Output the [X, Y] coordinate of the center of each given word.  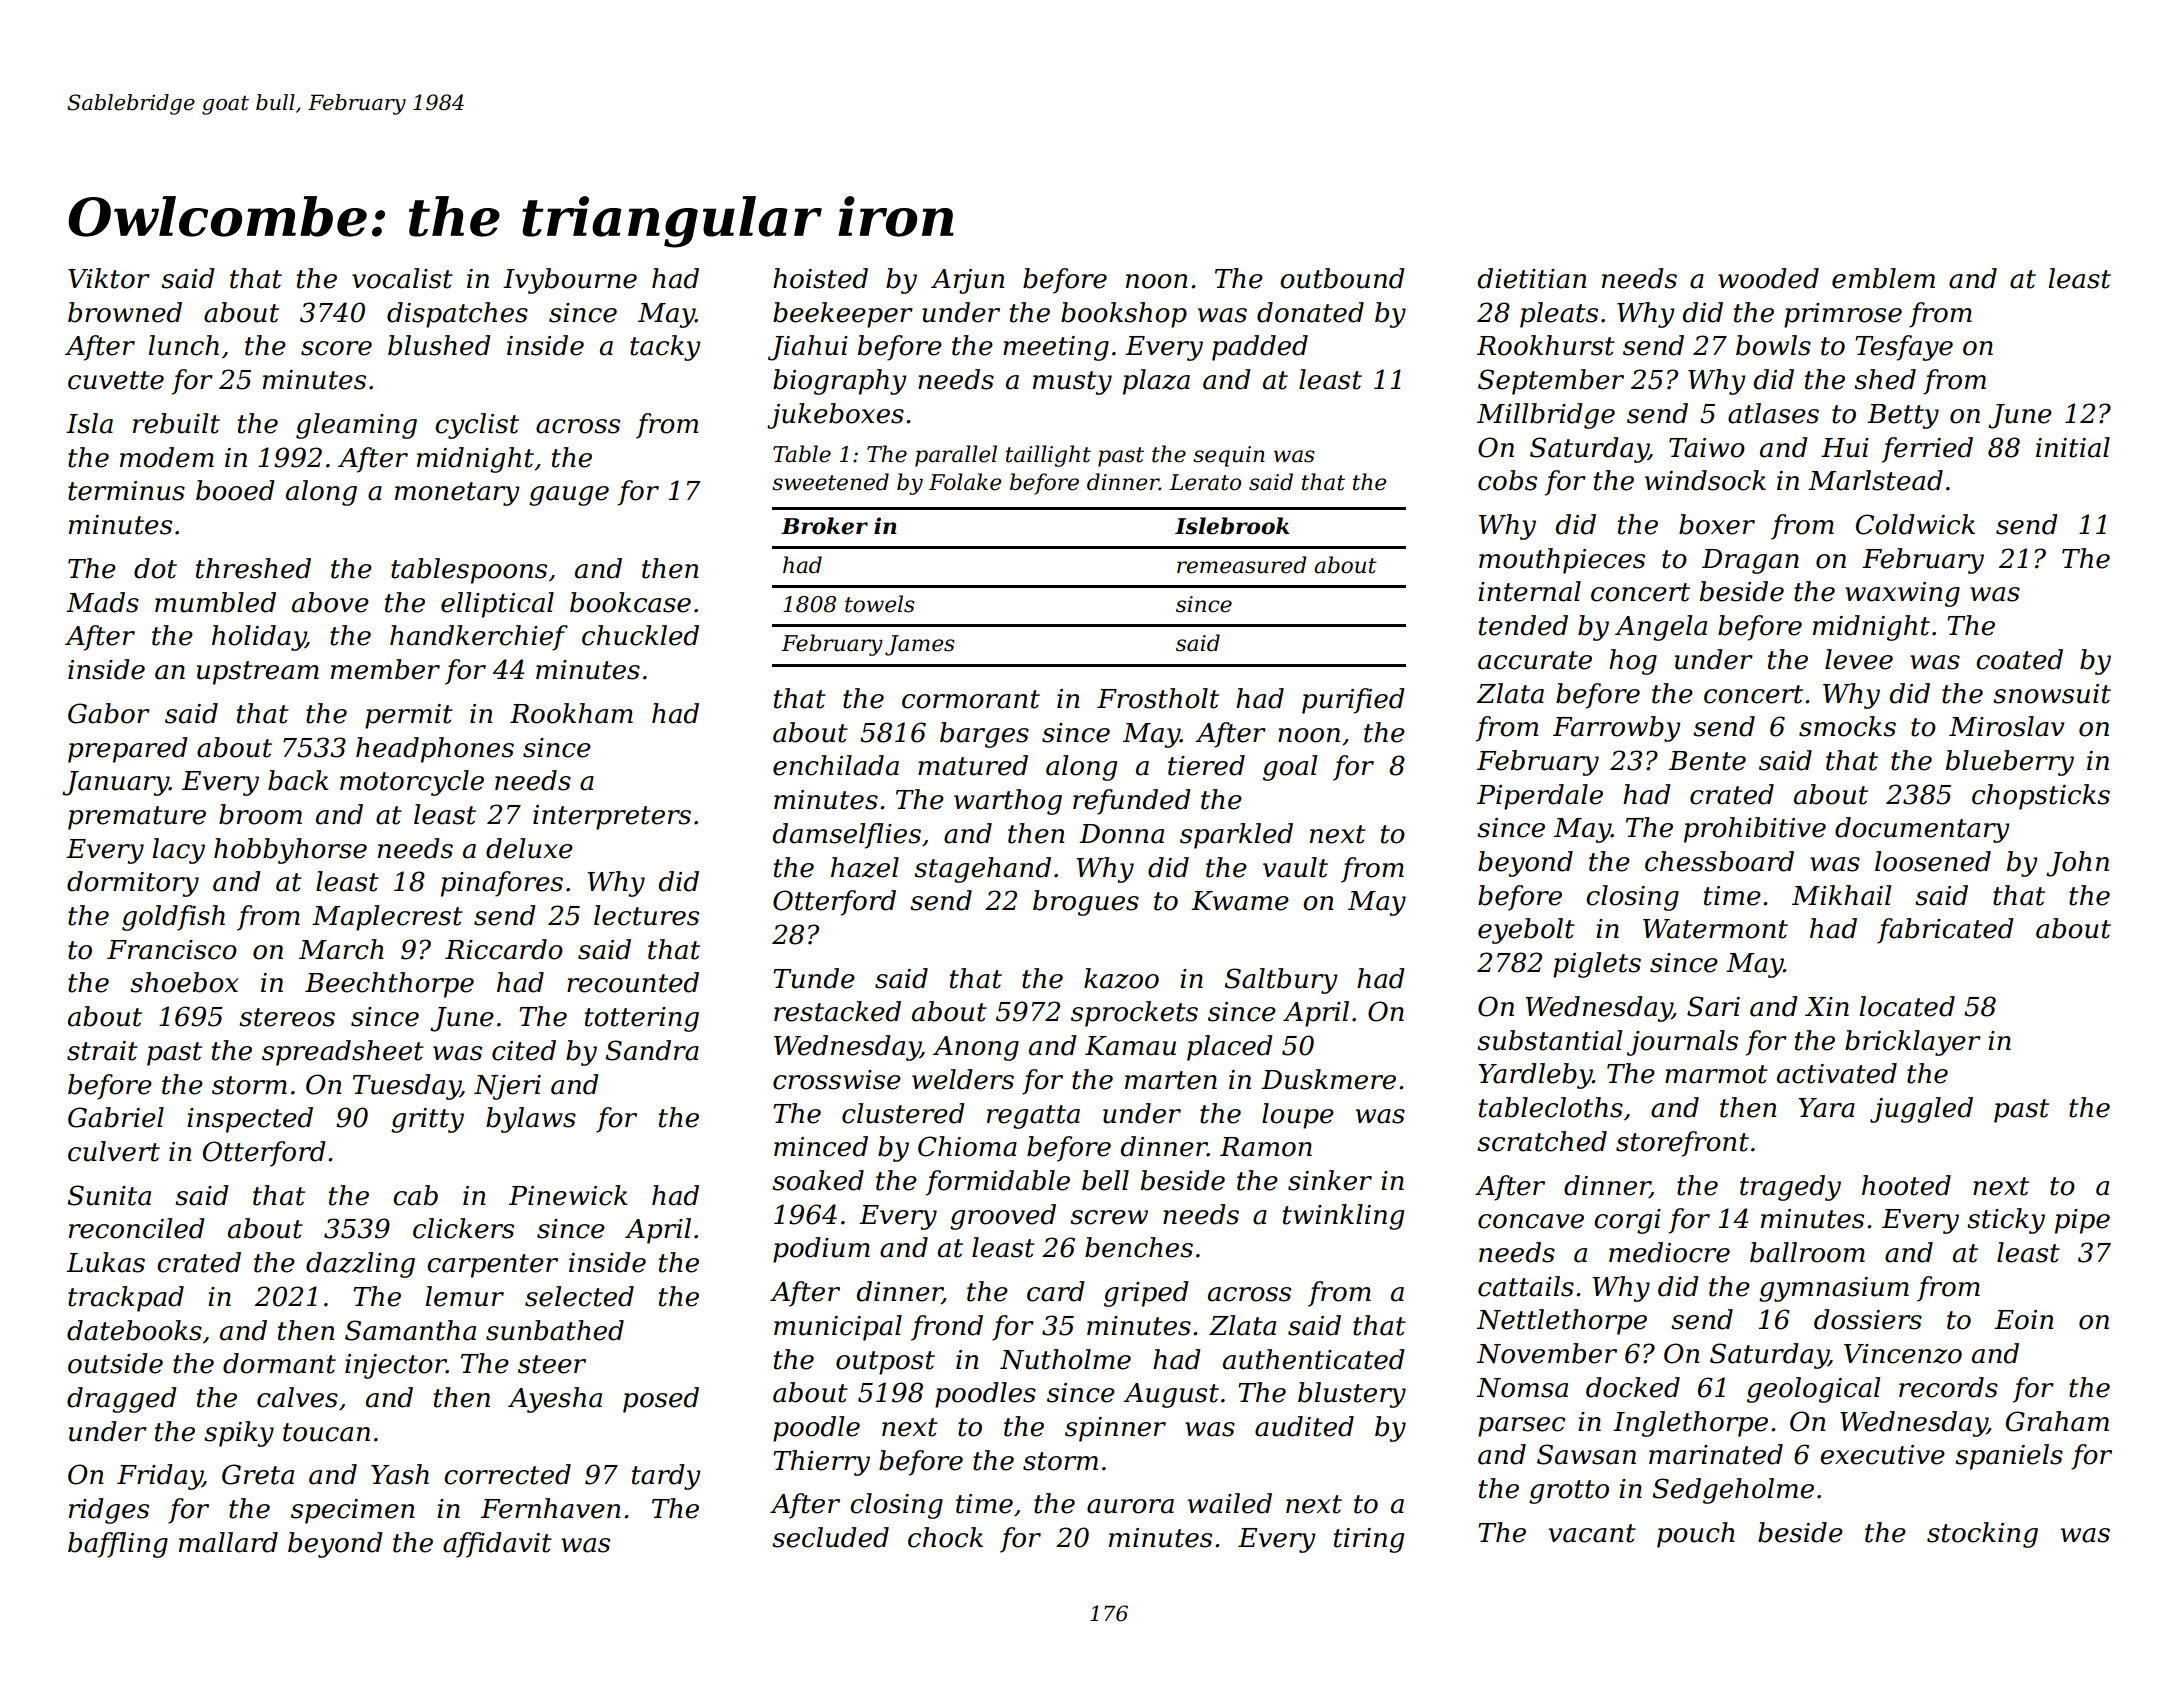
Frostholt [1158, 698]
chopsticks [2041, 797]
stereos [287, 1017]
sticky [2006, 1221]
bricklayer [1913, 1043]
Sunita [109, 1195]
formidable [998, 1183]
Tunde [814, 978]
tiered [1206, 765]
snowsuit [2052, 694]
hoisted [820, 278]
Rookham [571, 713]
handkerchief [479, 638]
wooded [1768, 278]
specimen [353, 1511]
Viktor [109, 278]
